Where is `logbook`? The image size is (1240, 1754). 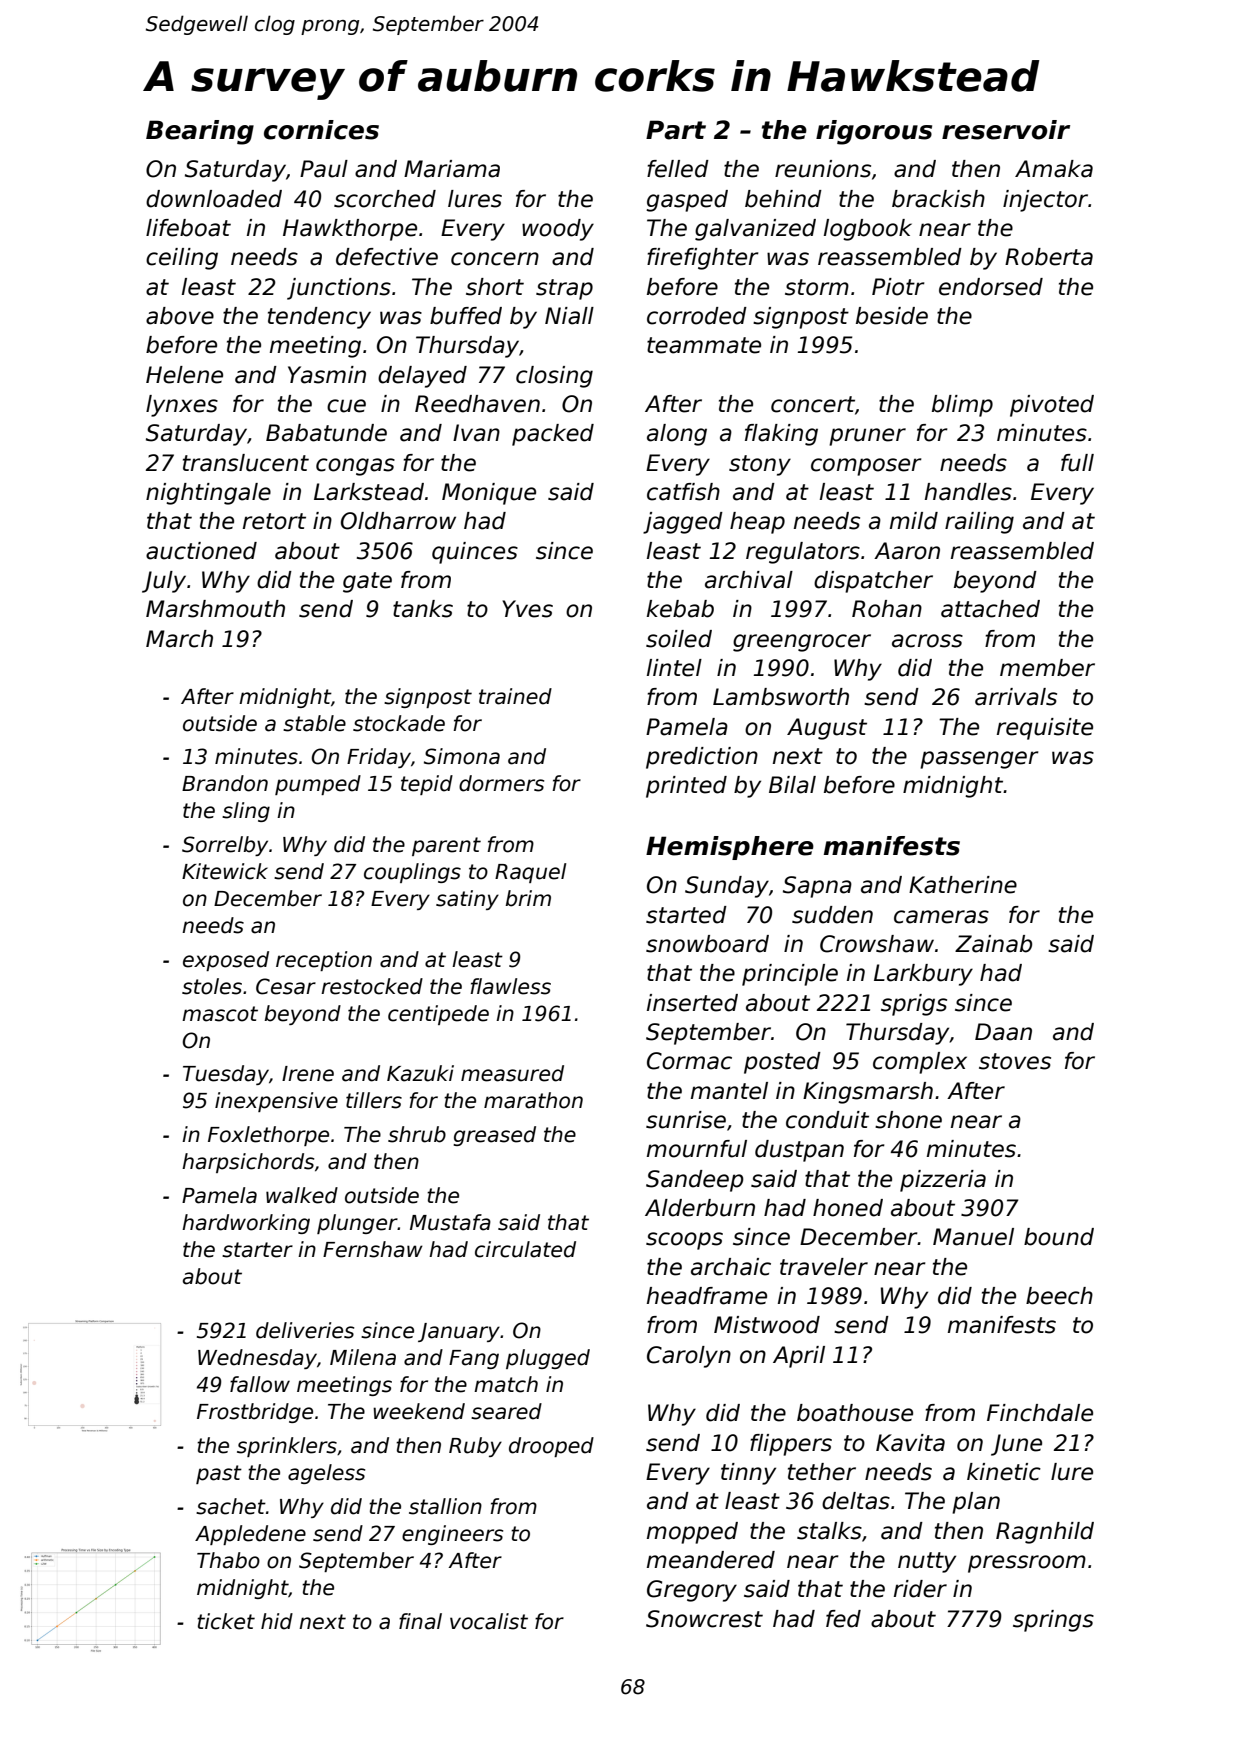 logbook is located at coordinates (868, 230).
